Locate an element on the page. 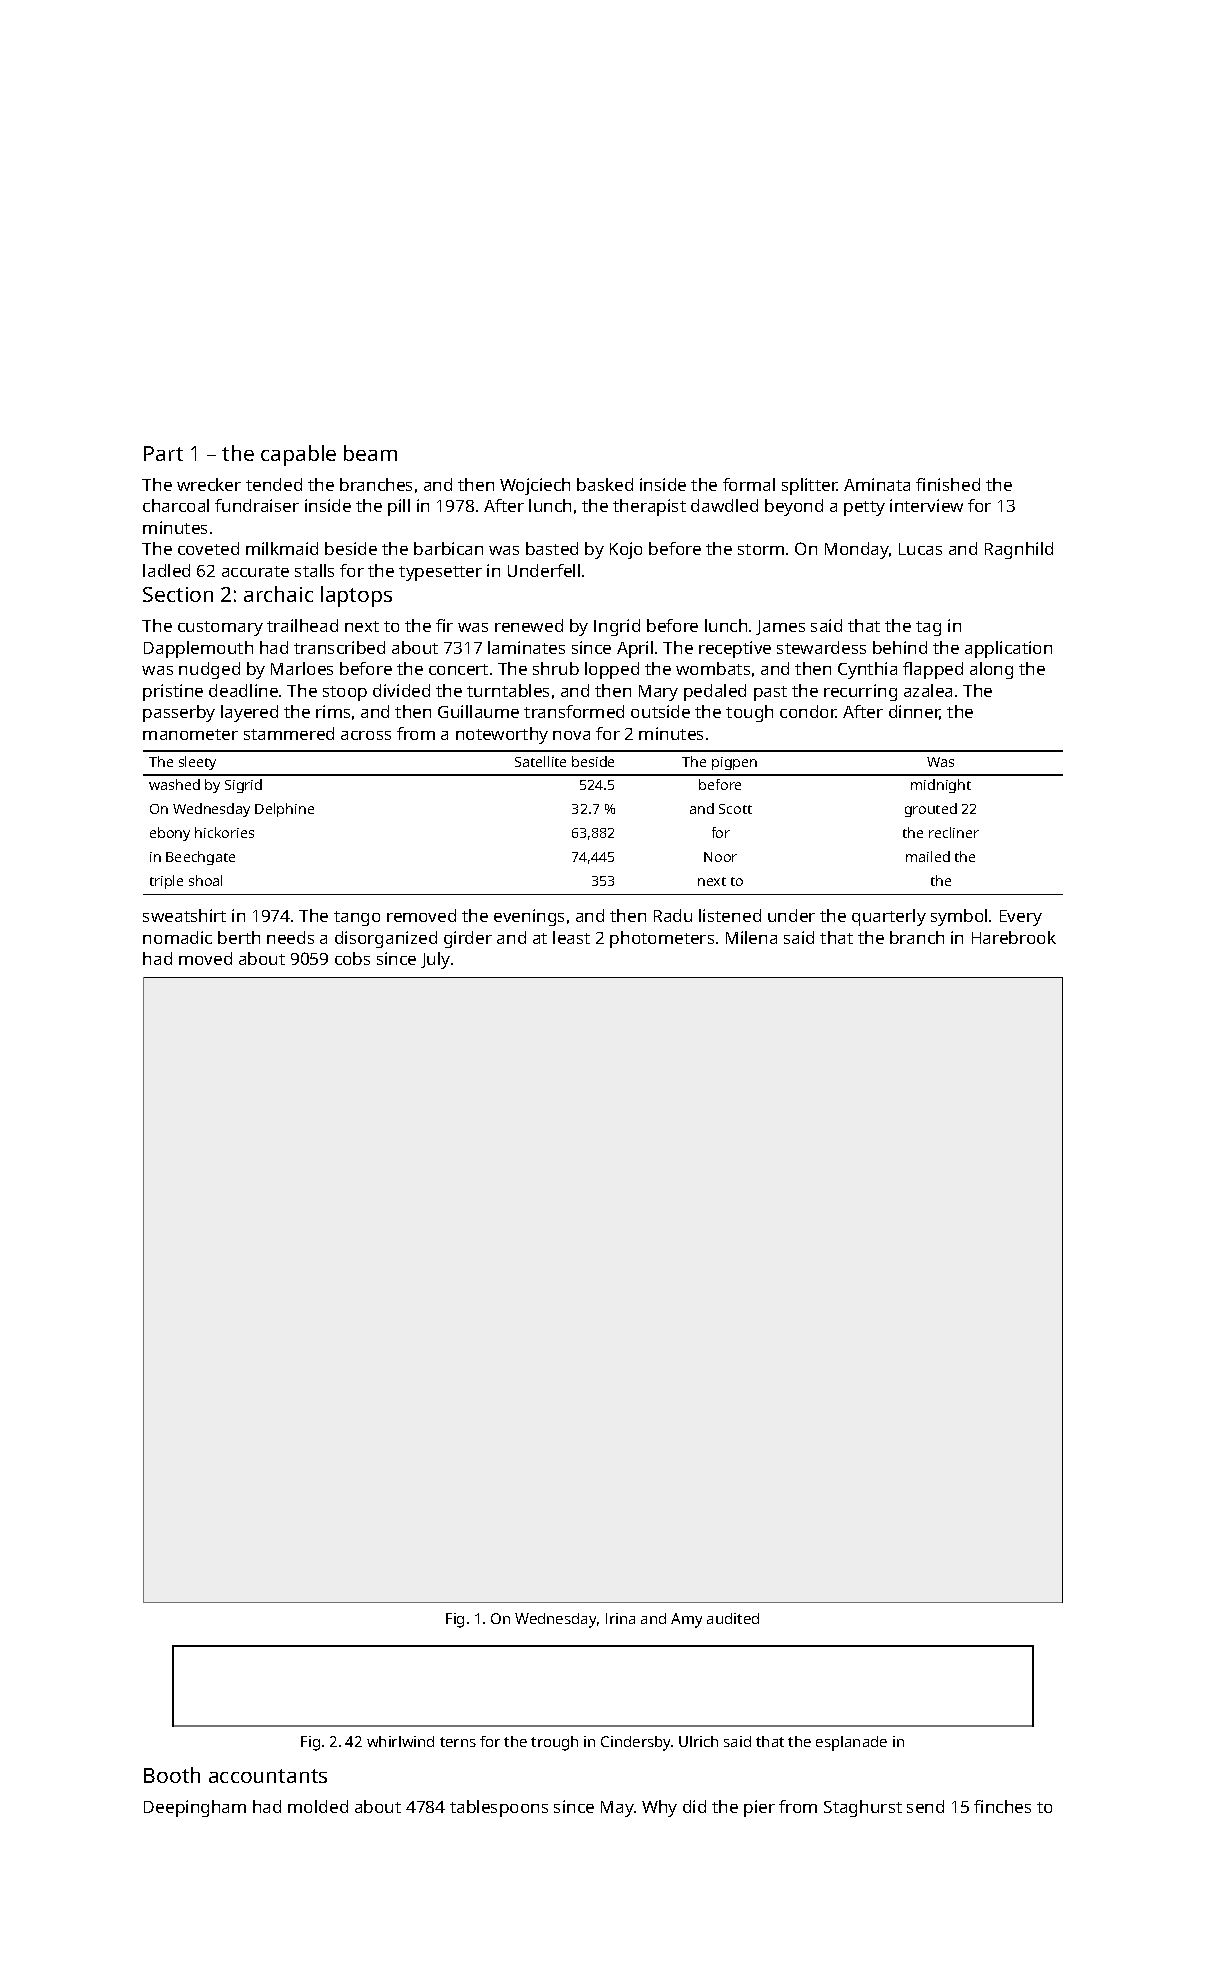 This page has width=1206, height=1987. molded is located at coordinates (318, 1806).
